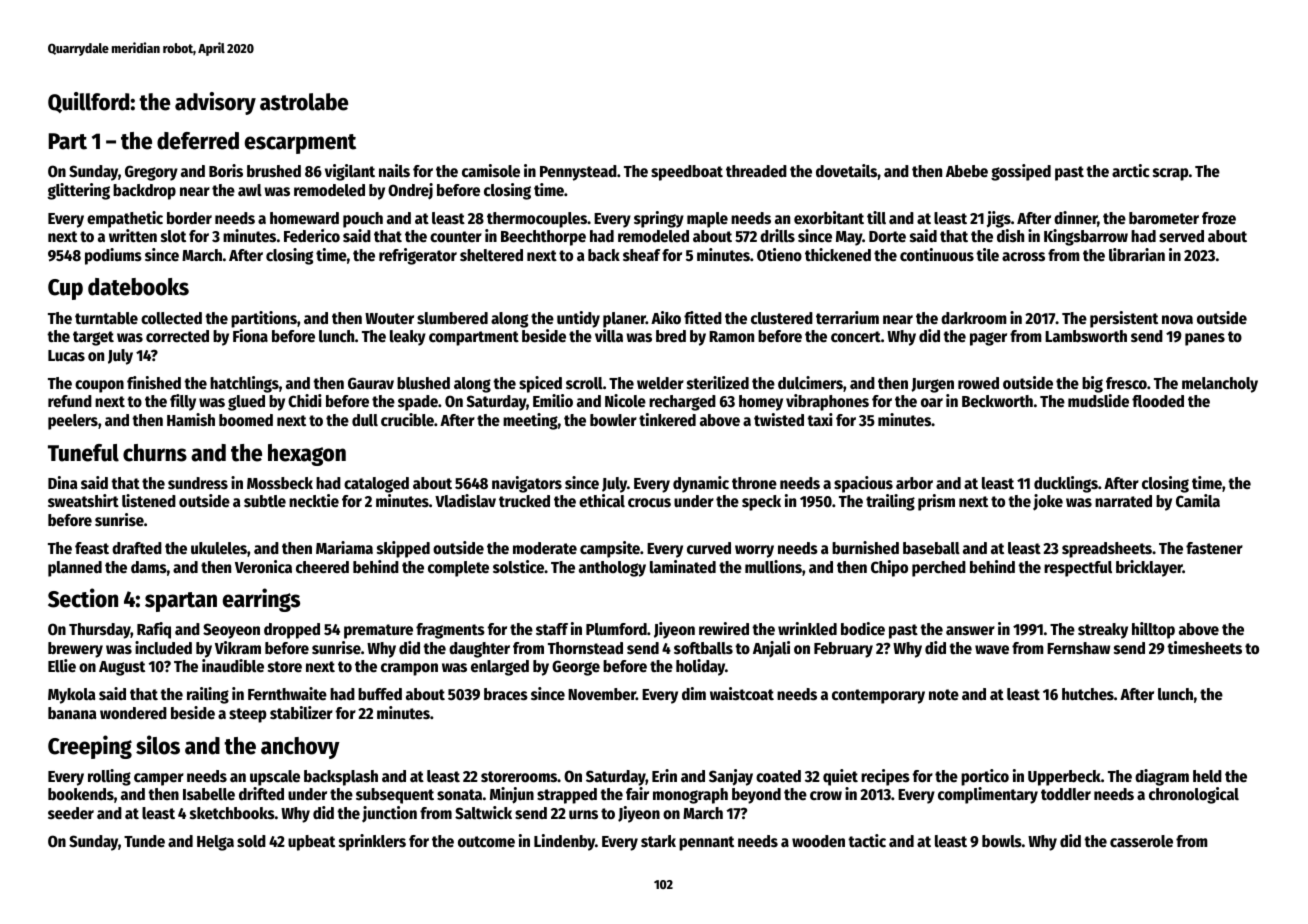 The height and width of the image is (924, 1308). Describe the element at coordinates (506, 694) in the image. I see `braces` at that location.
